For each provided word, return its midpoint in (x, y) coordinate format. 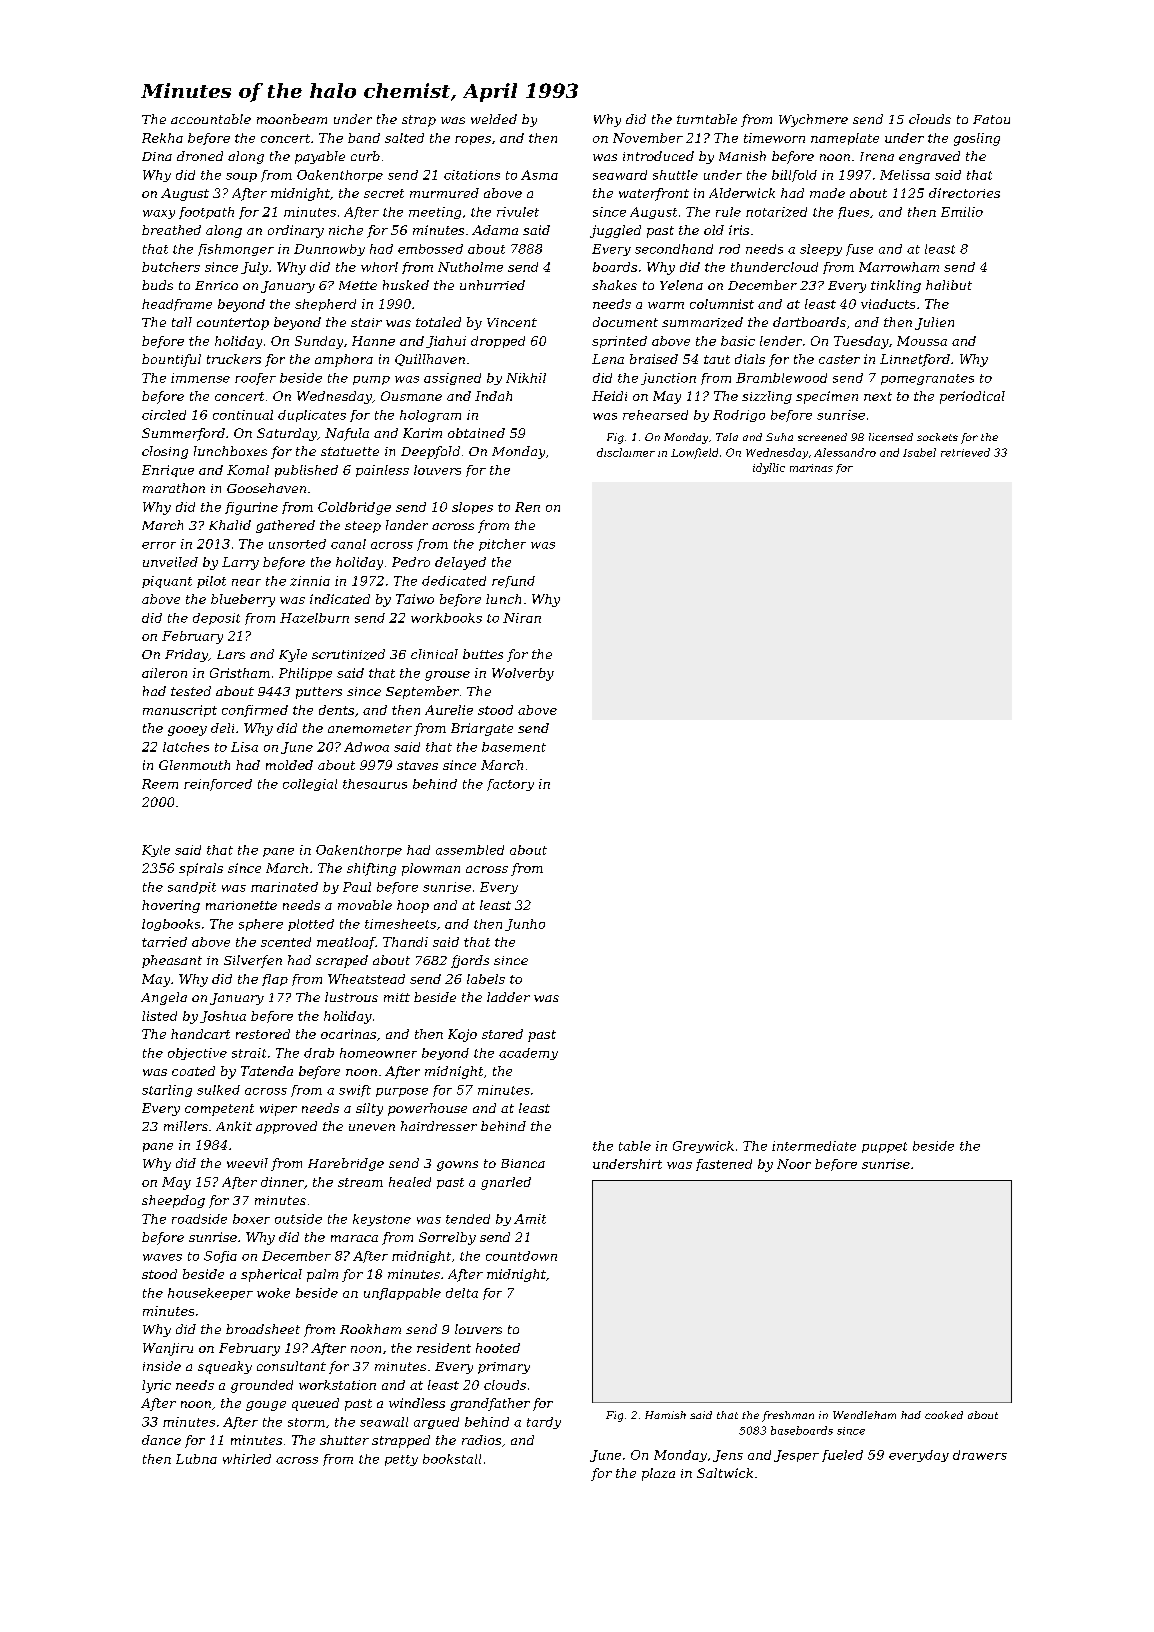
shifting (371, 869)
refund (513, 582)
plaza (658, 1474)
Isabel (919, 452)
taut (717, 359)
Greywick (703, 1147)
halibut (949, 285)
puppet (884, 1147)
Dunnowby (329, 250)
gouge (266, 1406)
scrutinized (348, 654)
